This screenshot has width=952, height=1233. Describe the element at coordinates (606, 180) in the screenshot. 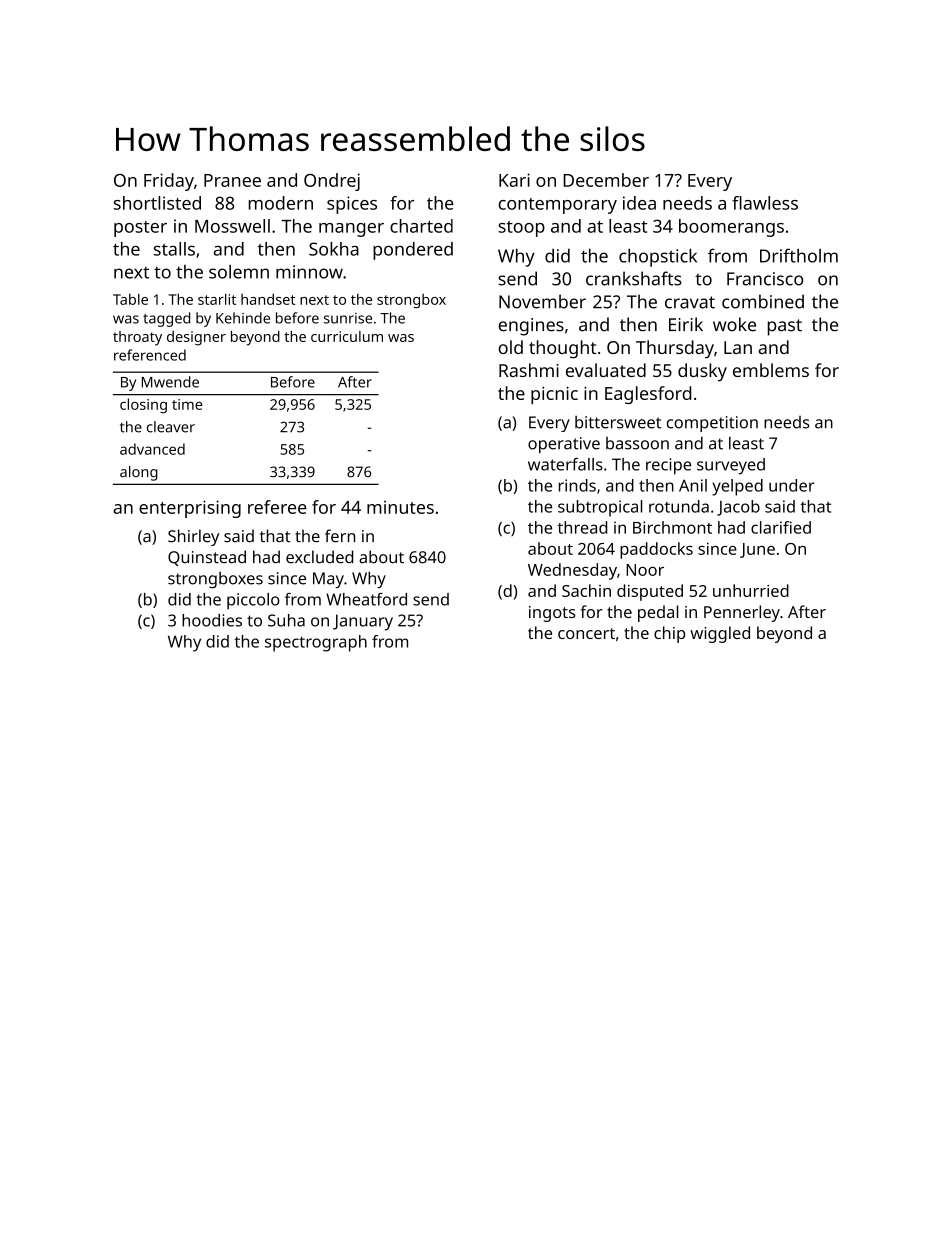

I see `December` at that location.
